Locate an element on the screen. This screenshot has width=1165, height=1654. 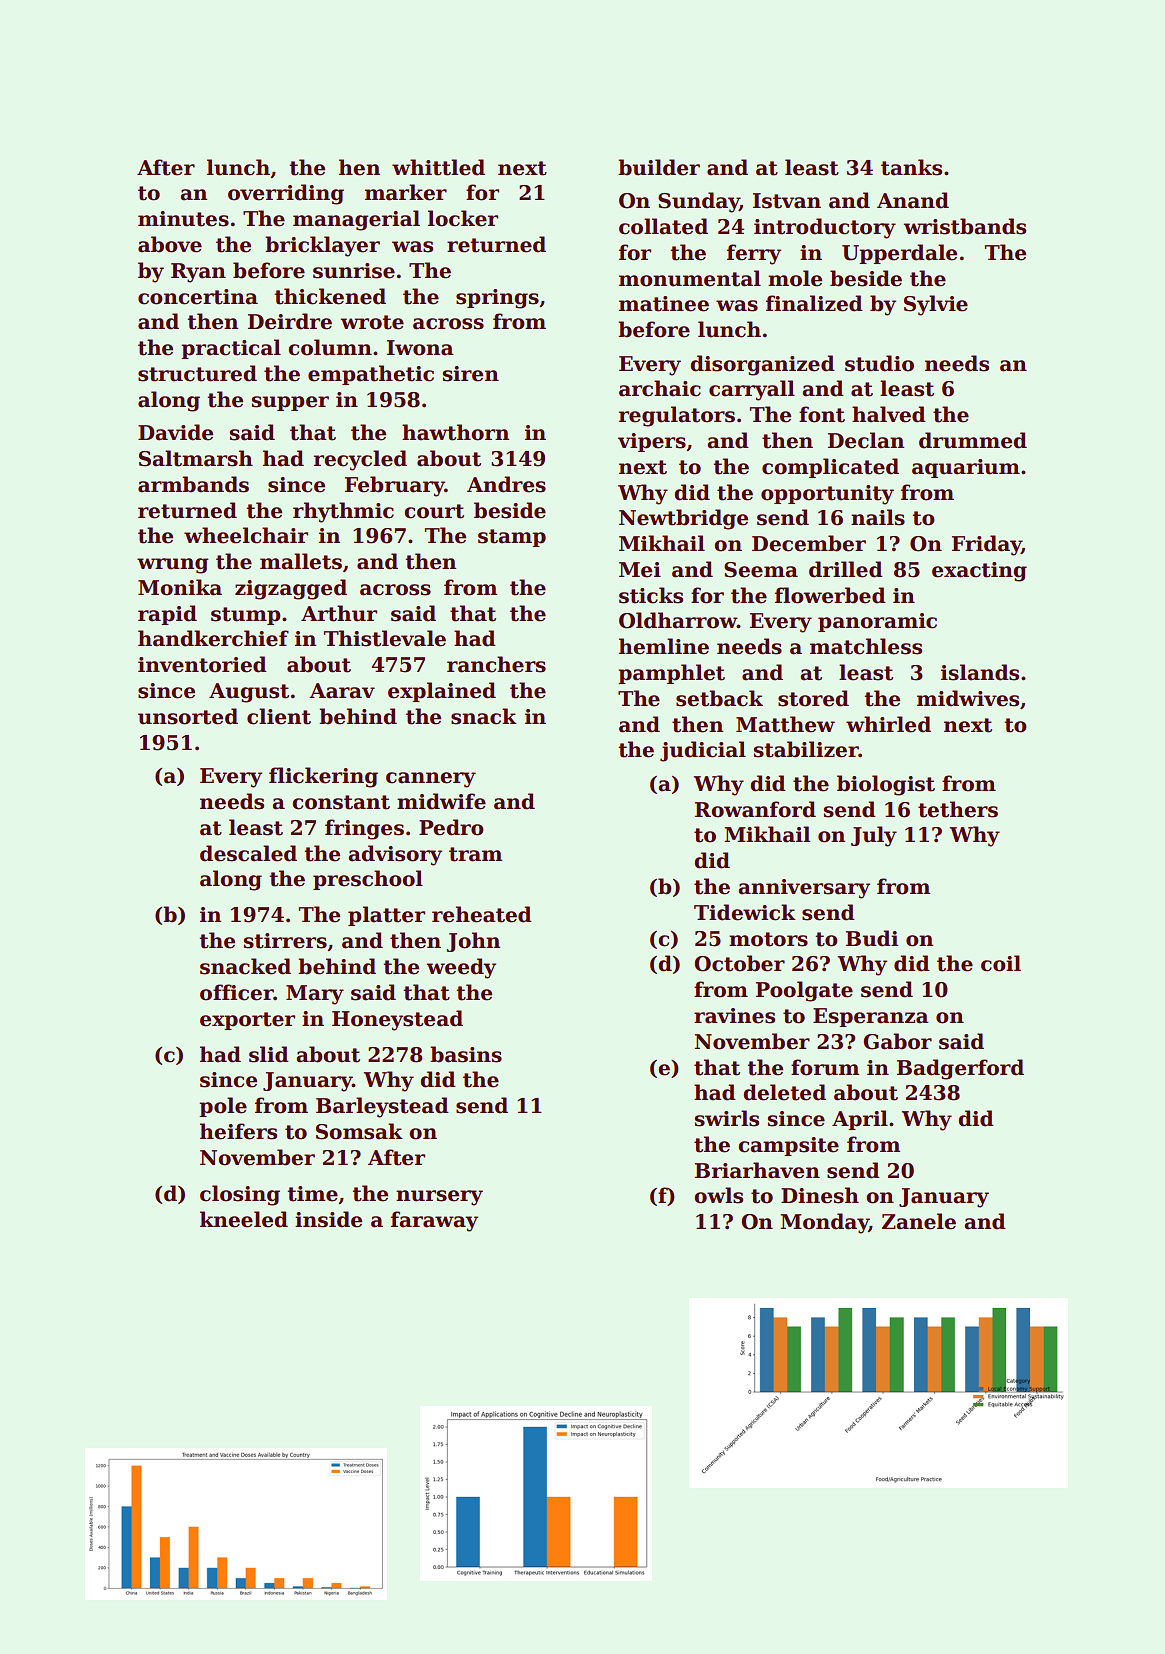
minutes is located at coordinates (183, 219).
